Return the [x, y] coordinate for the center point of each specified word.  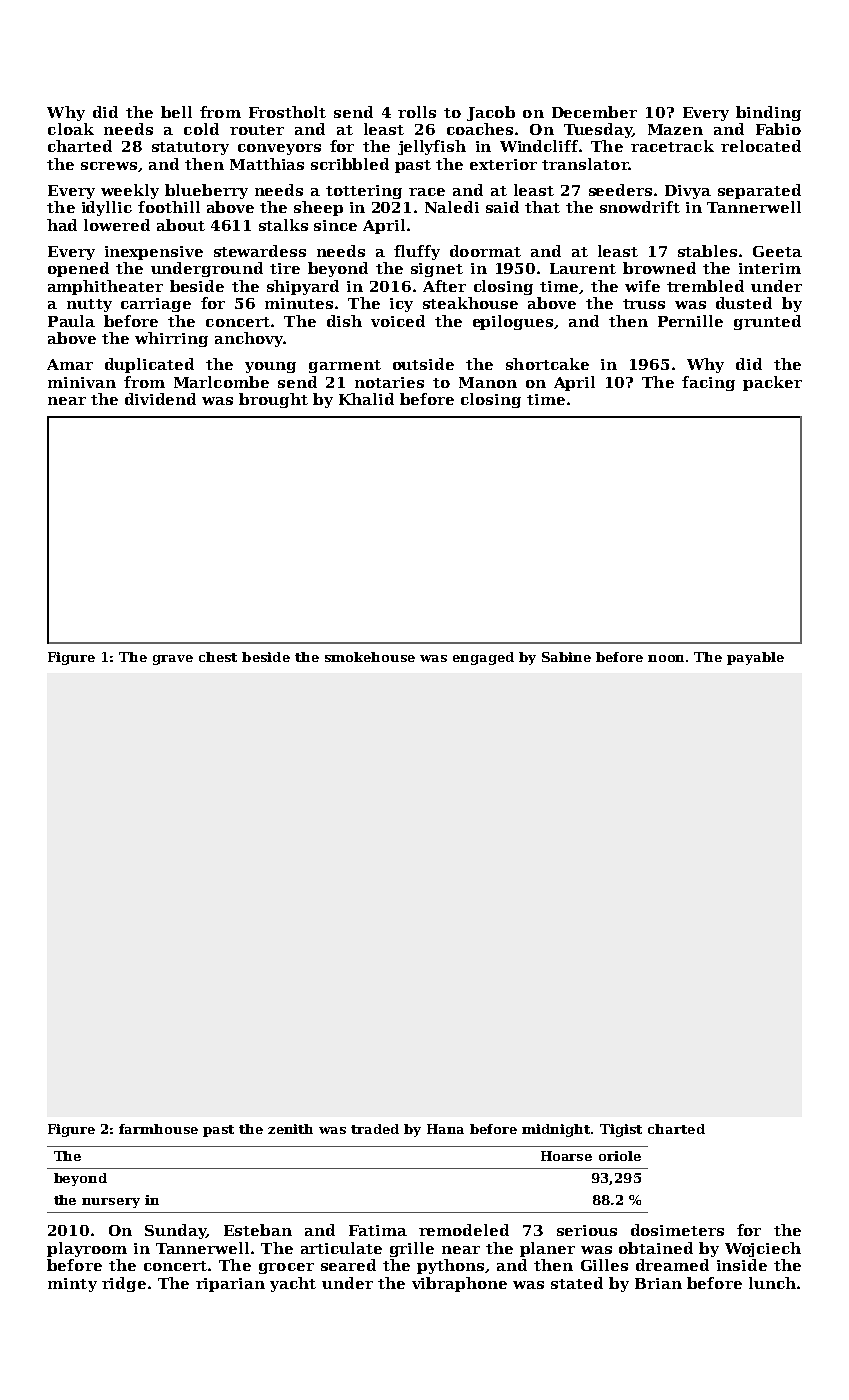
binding [768, 113]
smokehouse [370, 657]
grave [173, 660]
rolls [417, 112]
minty [72, 1285]
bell [176, 112]
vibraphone [459, 1284]
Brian [658, 1283]
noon [666, 658]
